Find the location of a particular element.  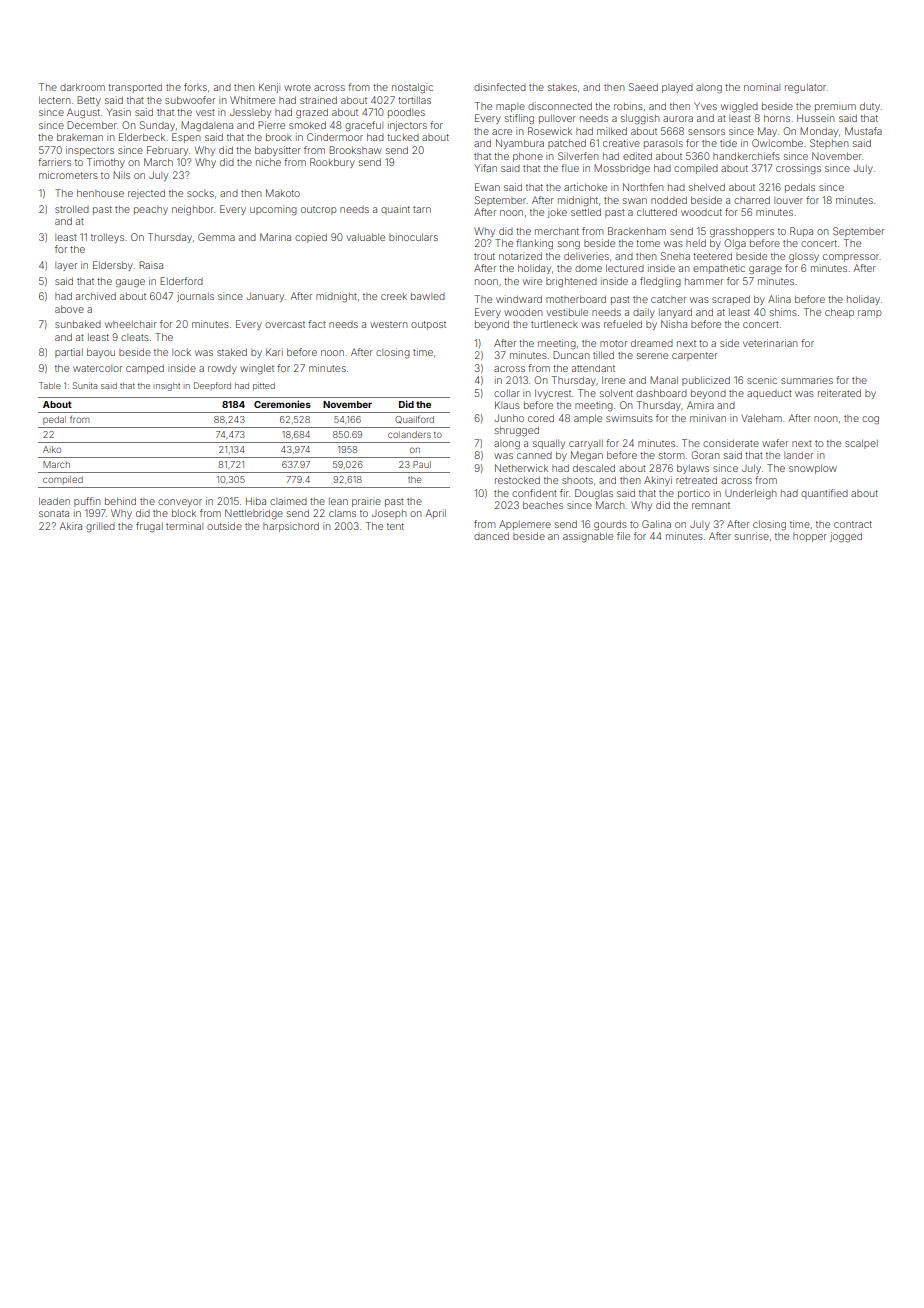

trolleys is located at coordinates (107, 238).
